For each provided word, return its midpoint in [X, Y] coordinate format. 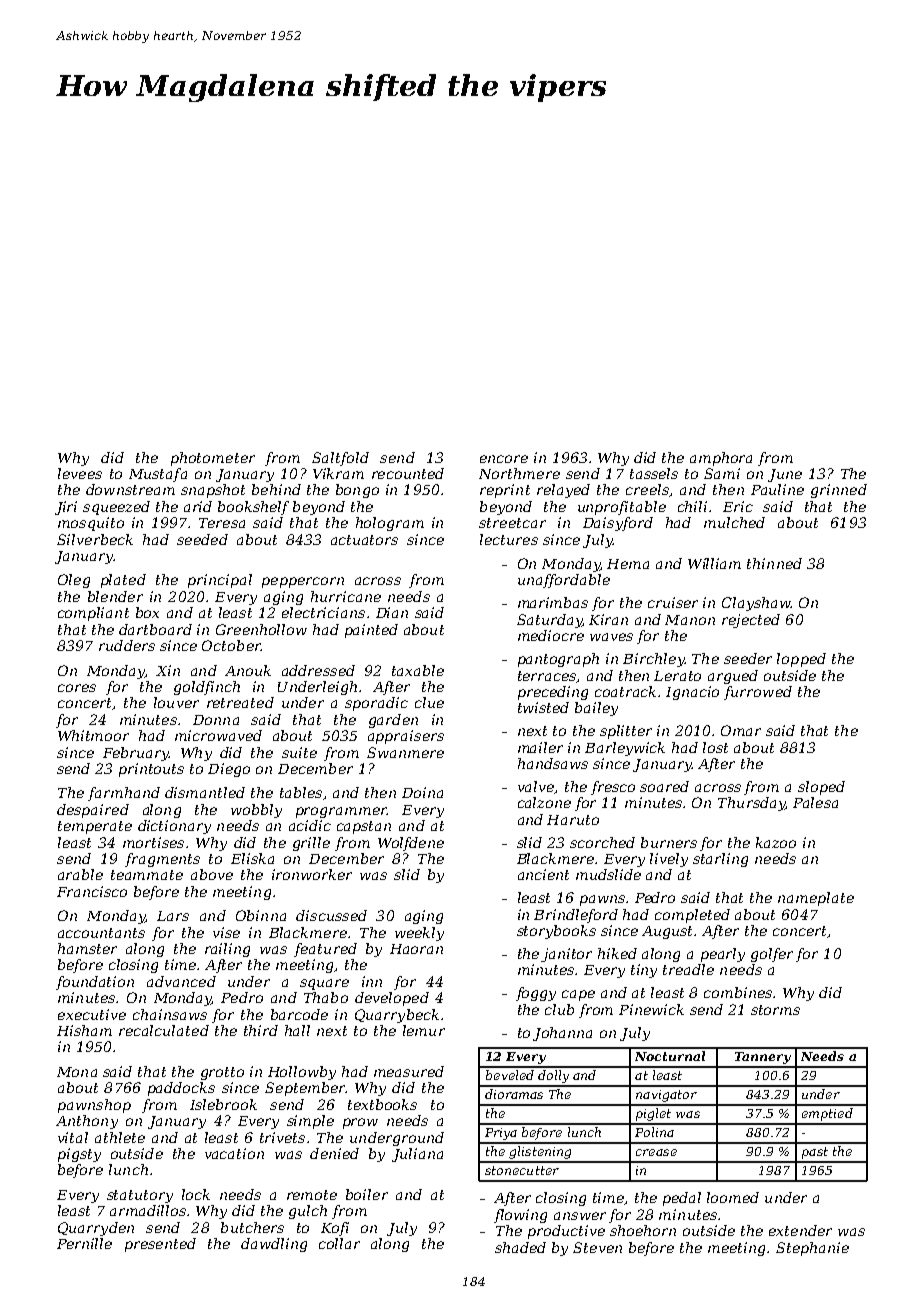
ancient [543, 874]
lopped [801, 660]
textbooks [382, 1104]
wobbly [256, 811]
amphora [721, 459]
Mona [77, 1072]
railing [227, 950]
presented [160, 1245]
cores [77, 688]
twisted [543, 707]
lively [669, 860]
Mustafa [158, 475]
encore [504, 459]
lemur [424, 1030]
